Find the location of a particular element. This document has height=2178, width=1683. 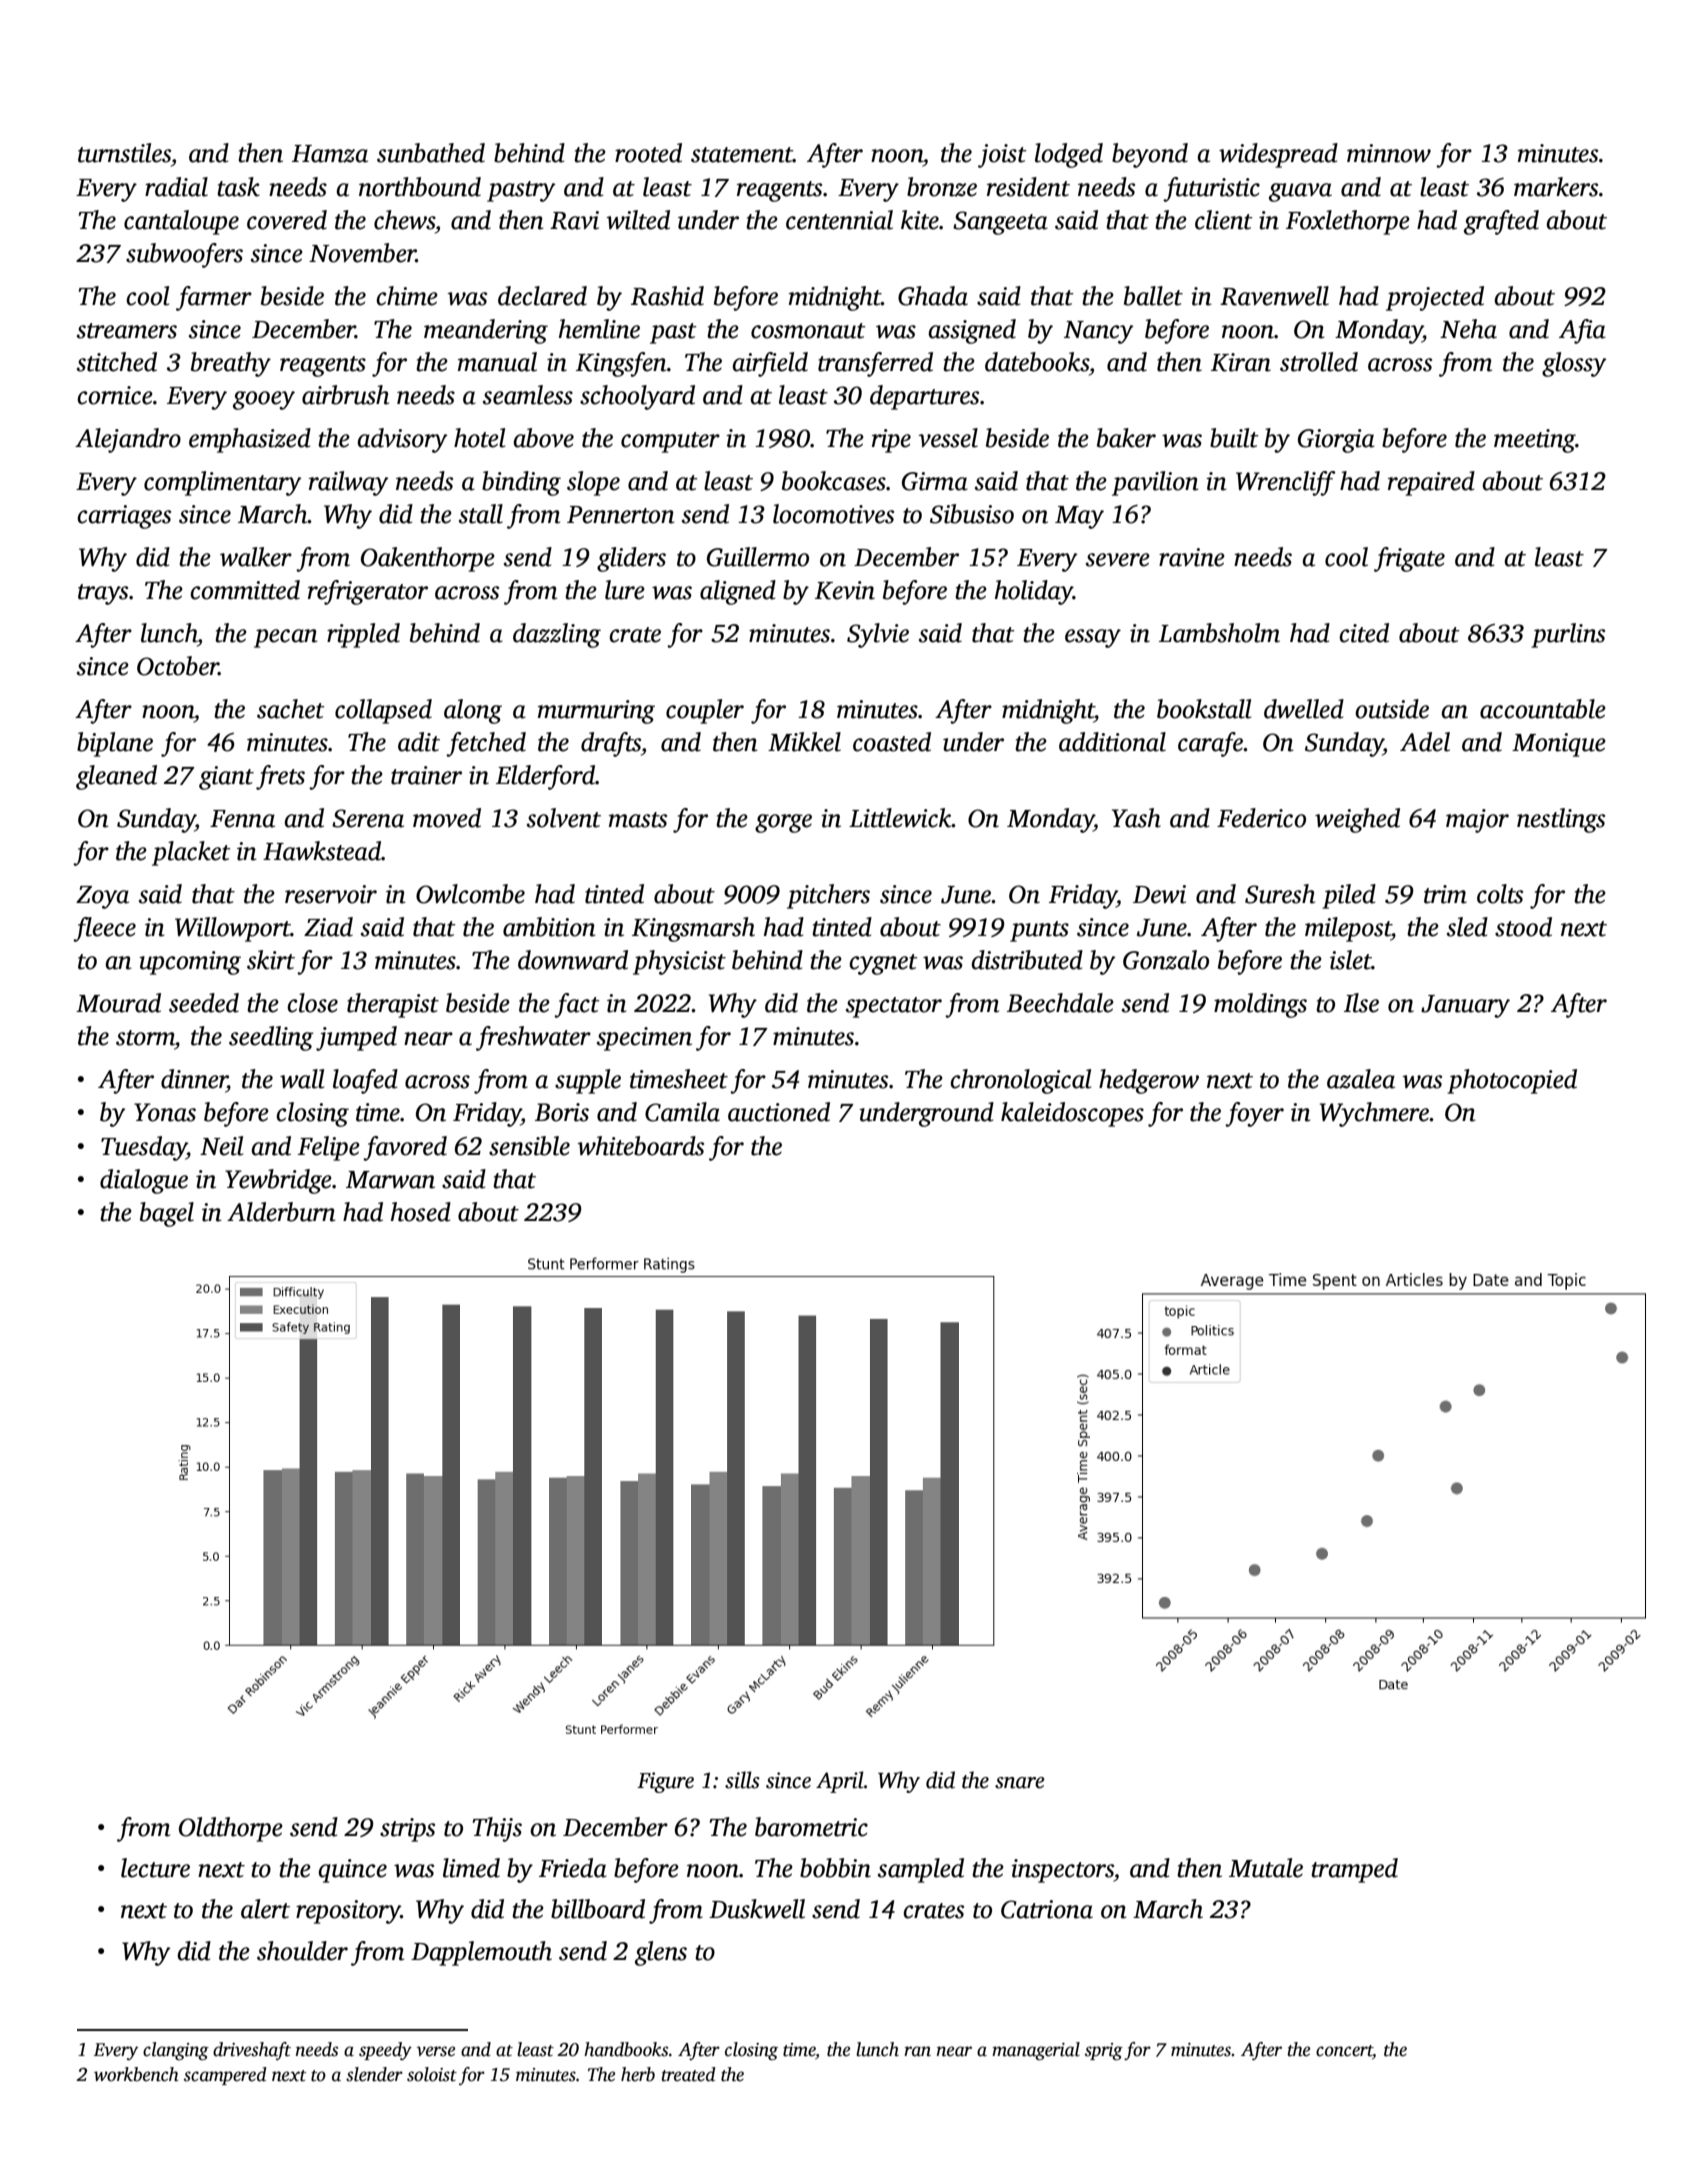

coupler is located at coordinates (705, 711).
